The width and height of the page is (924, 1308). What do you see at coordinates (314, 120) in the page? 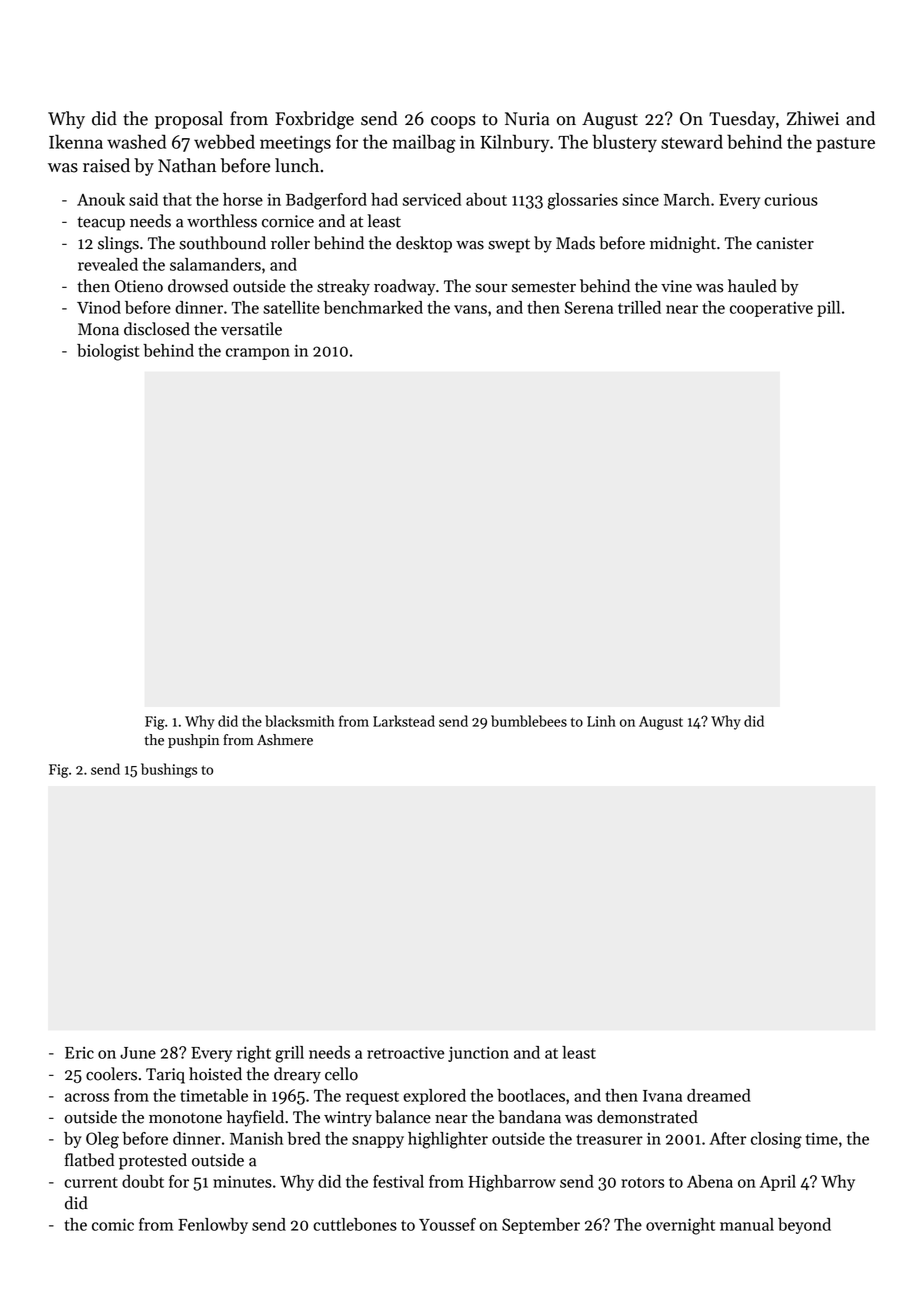
I see `Foxbridge` at bounding box center [314, 120].
